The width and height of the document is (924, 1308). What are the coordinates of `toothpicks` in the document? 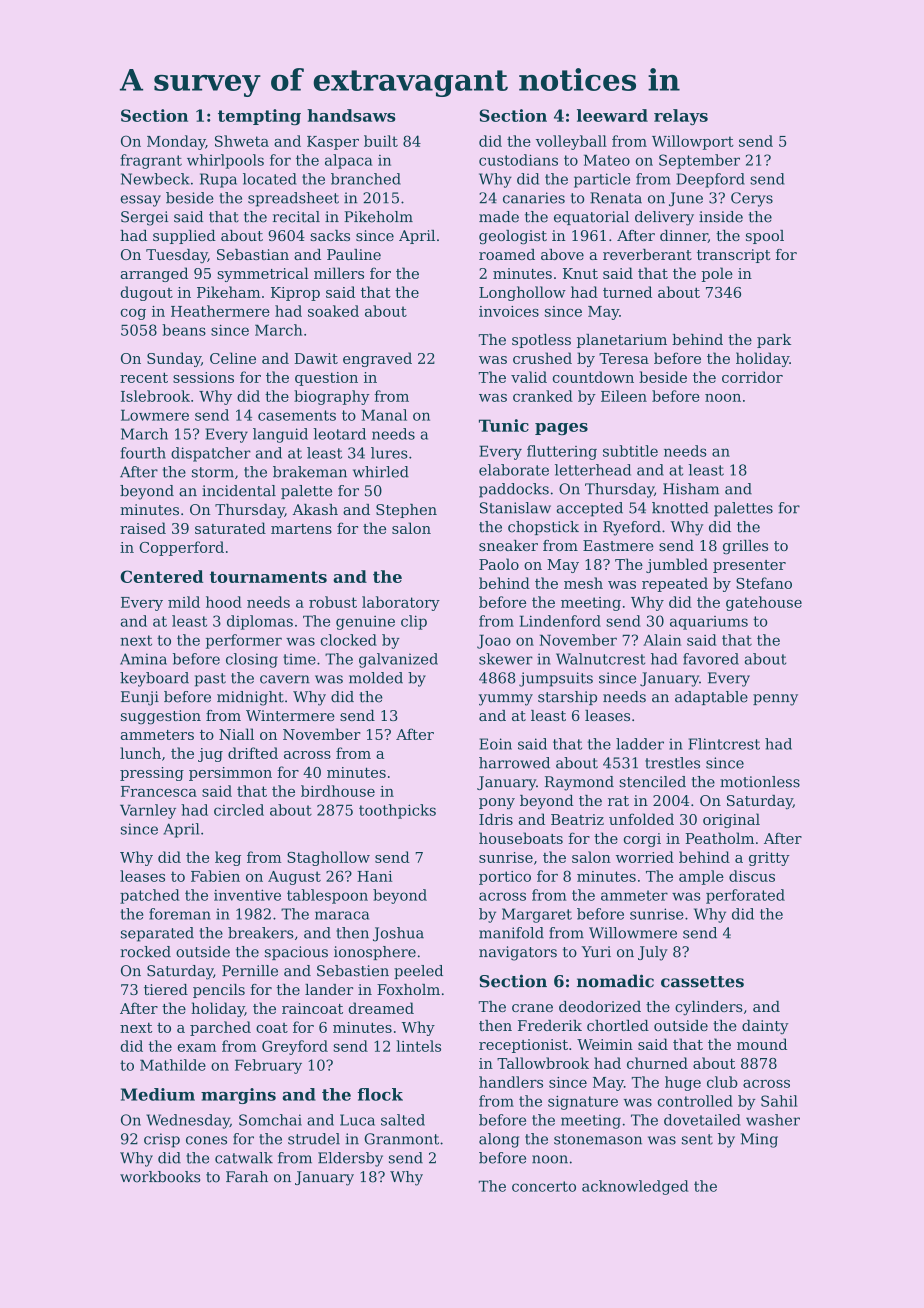 It's located at (397, 811).
